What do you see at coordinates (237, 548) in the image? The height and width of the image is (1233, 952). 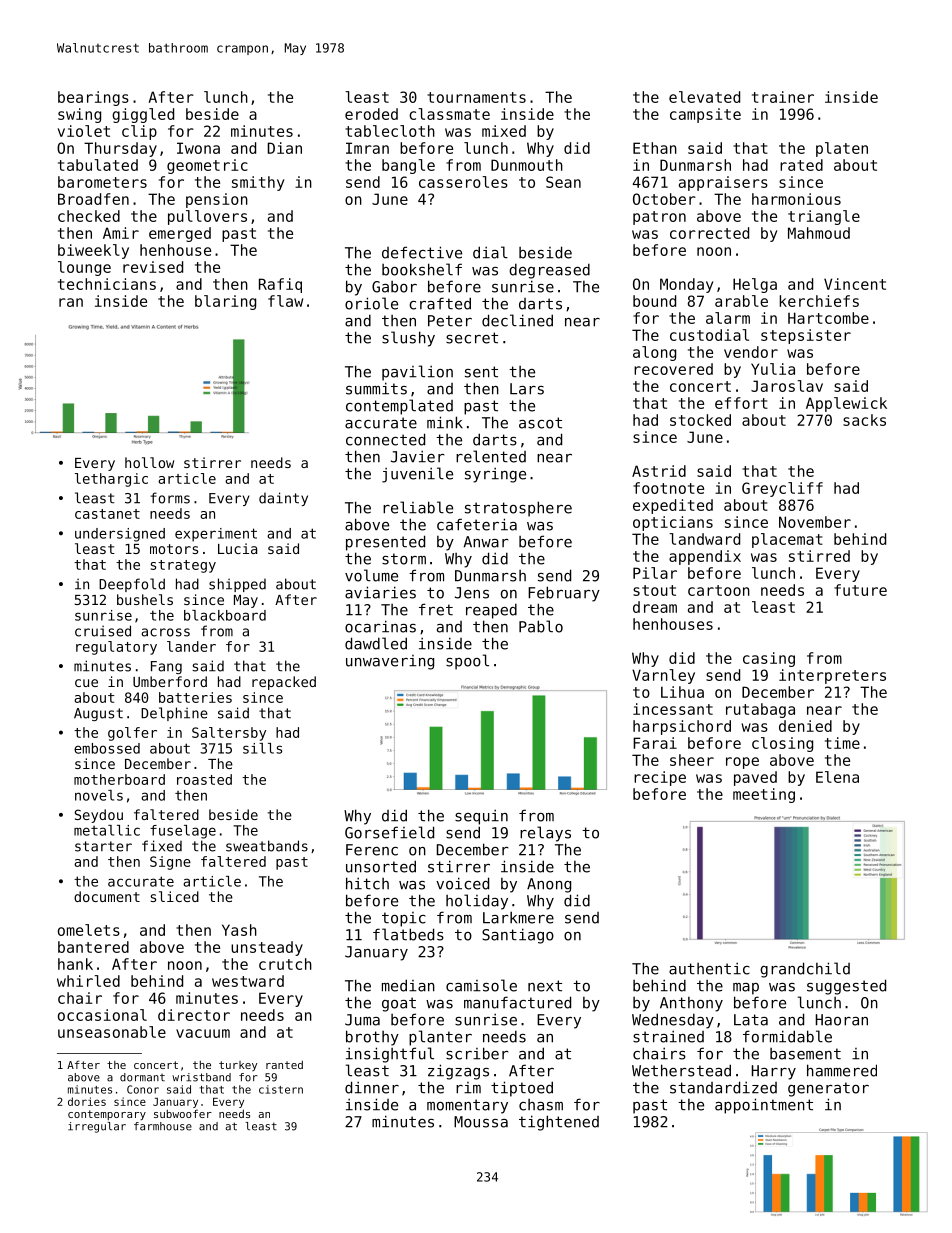 I see `Lucia` at bounding box center [237, 548].
